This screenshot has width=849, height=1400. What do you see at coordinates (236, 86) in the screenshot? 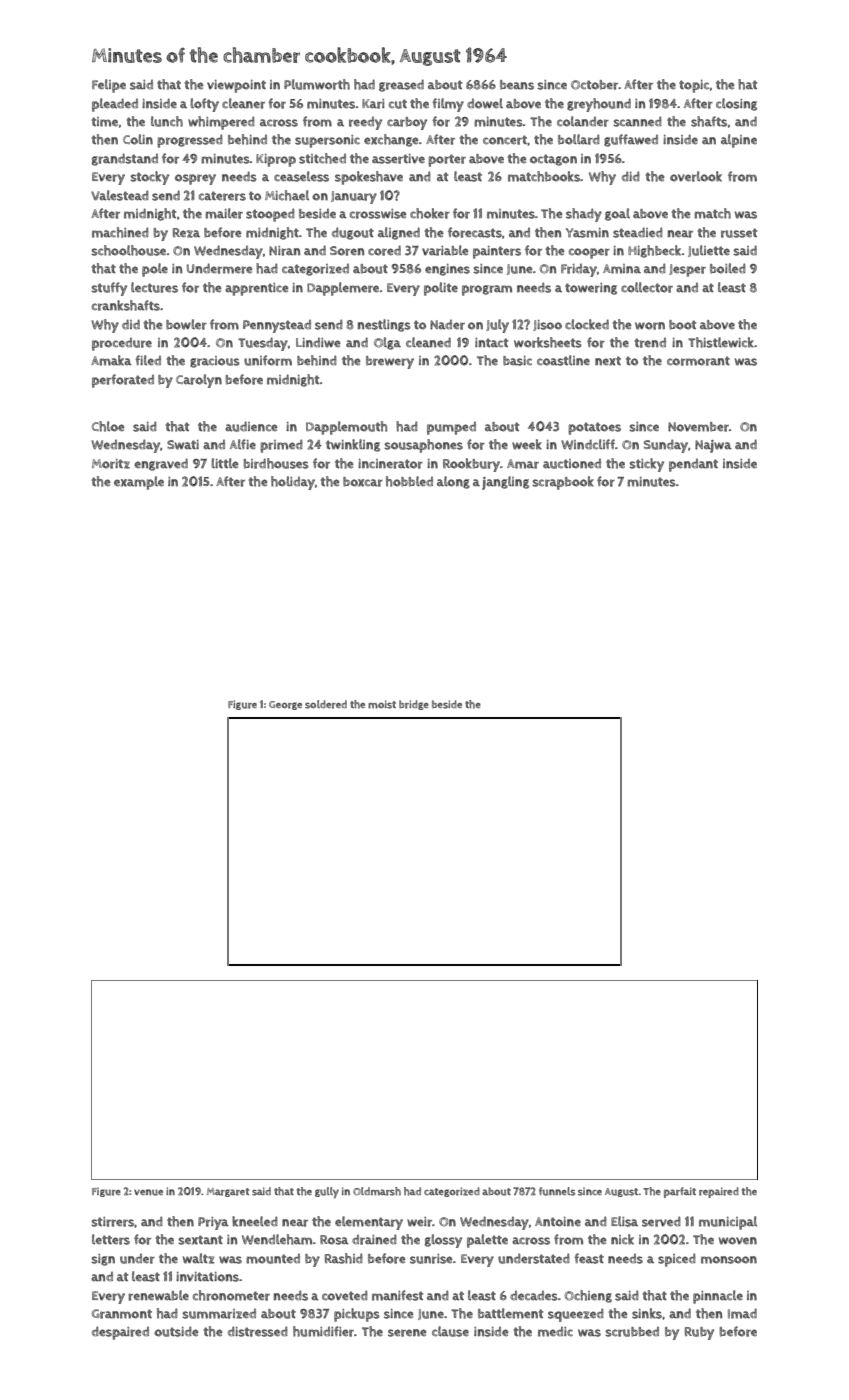
I see `viewpoint` at bounding box center [236, 86].
